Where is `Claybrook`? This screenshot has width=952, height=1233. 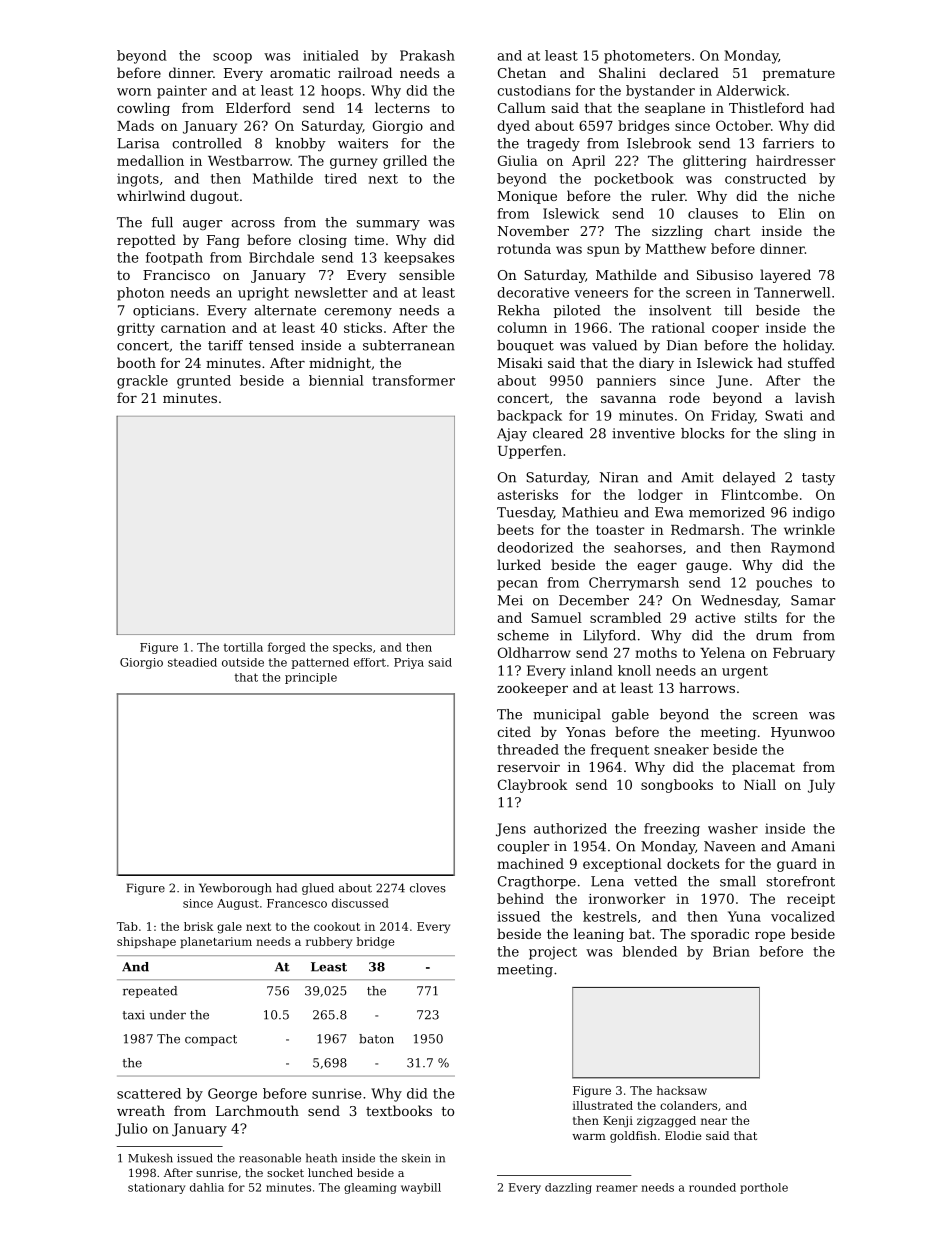 Claybrook is located at coordinates (532, 786).
